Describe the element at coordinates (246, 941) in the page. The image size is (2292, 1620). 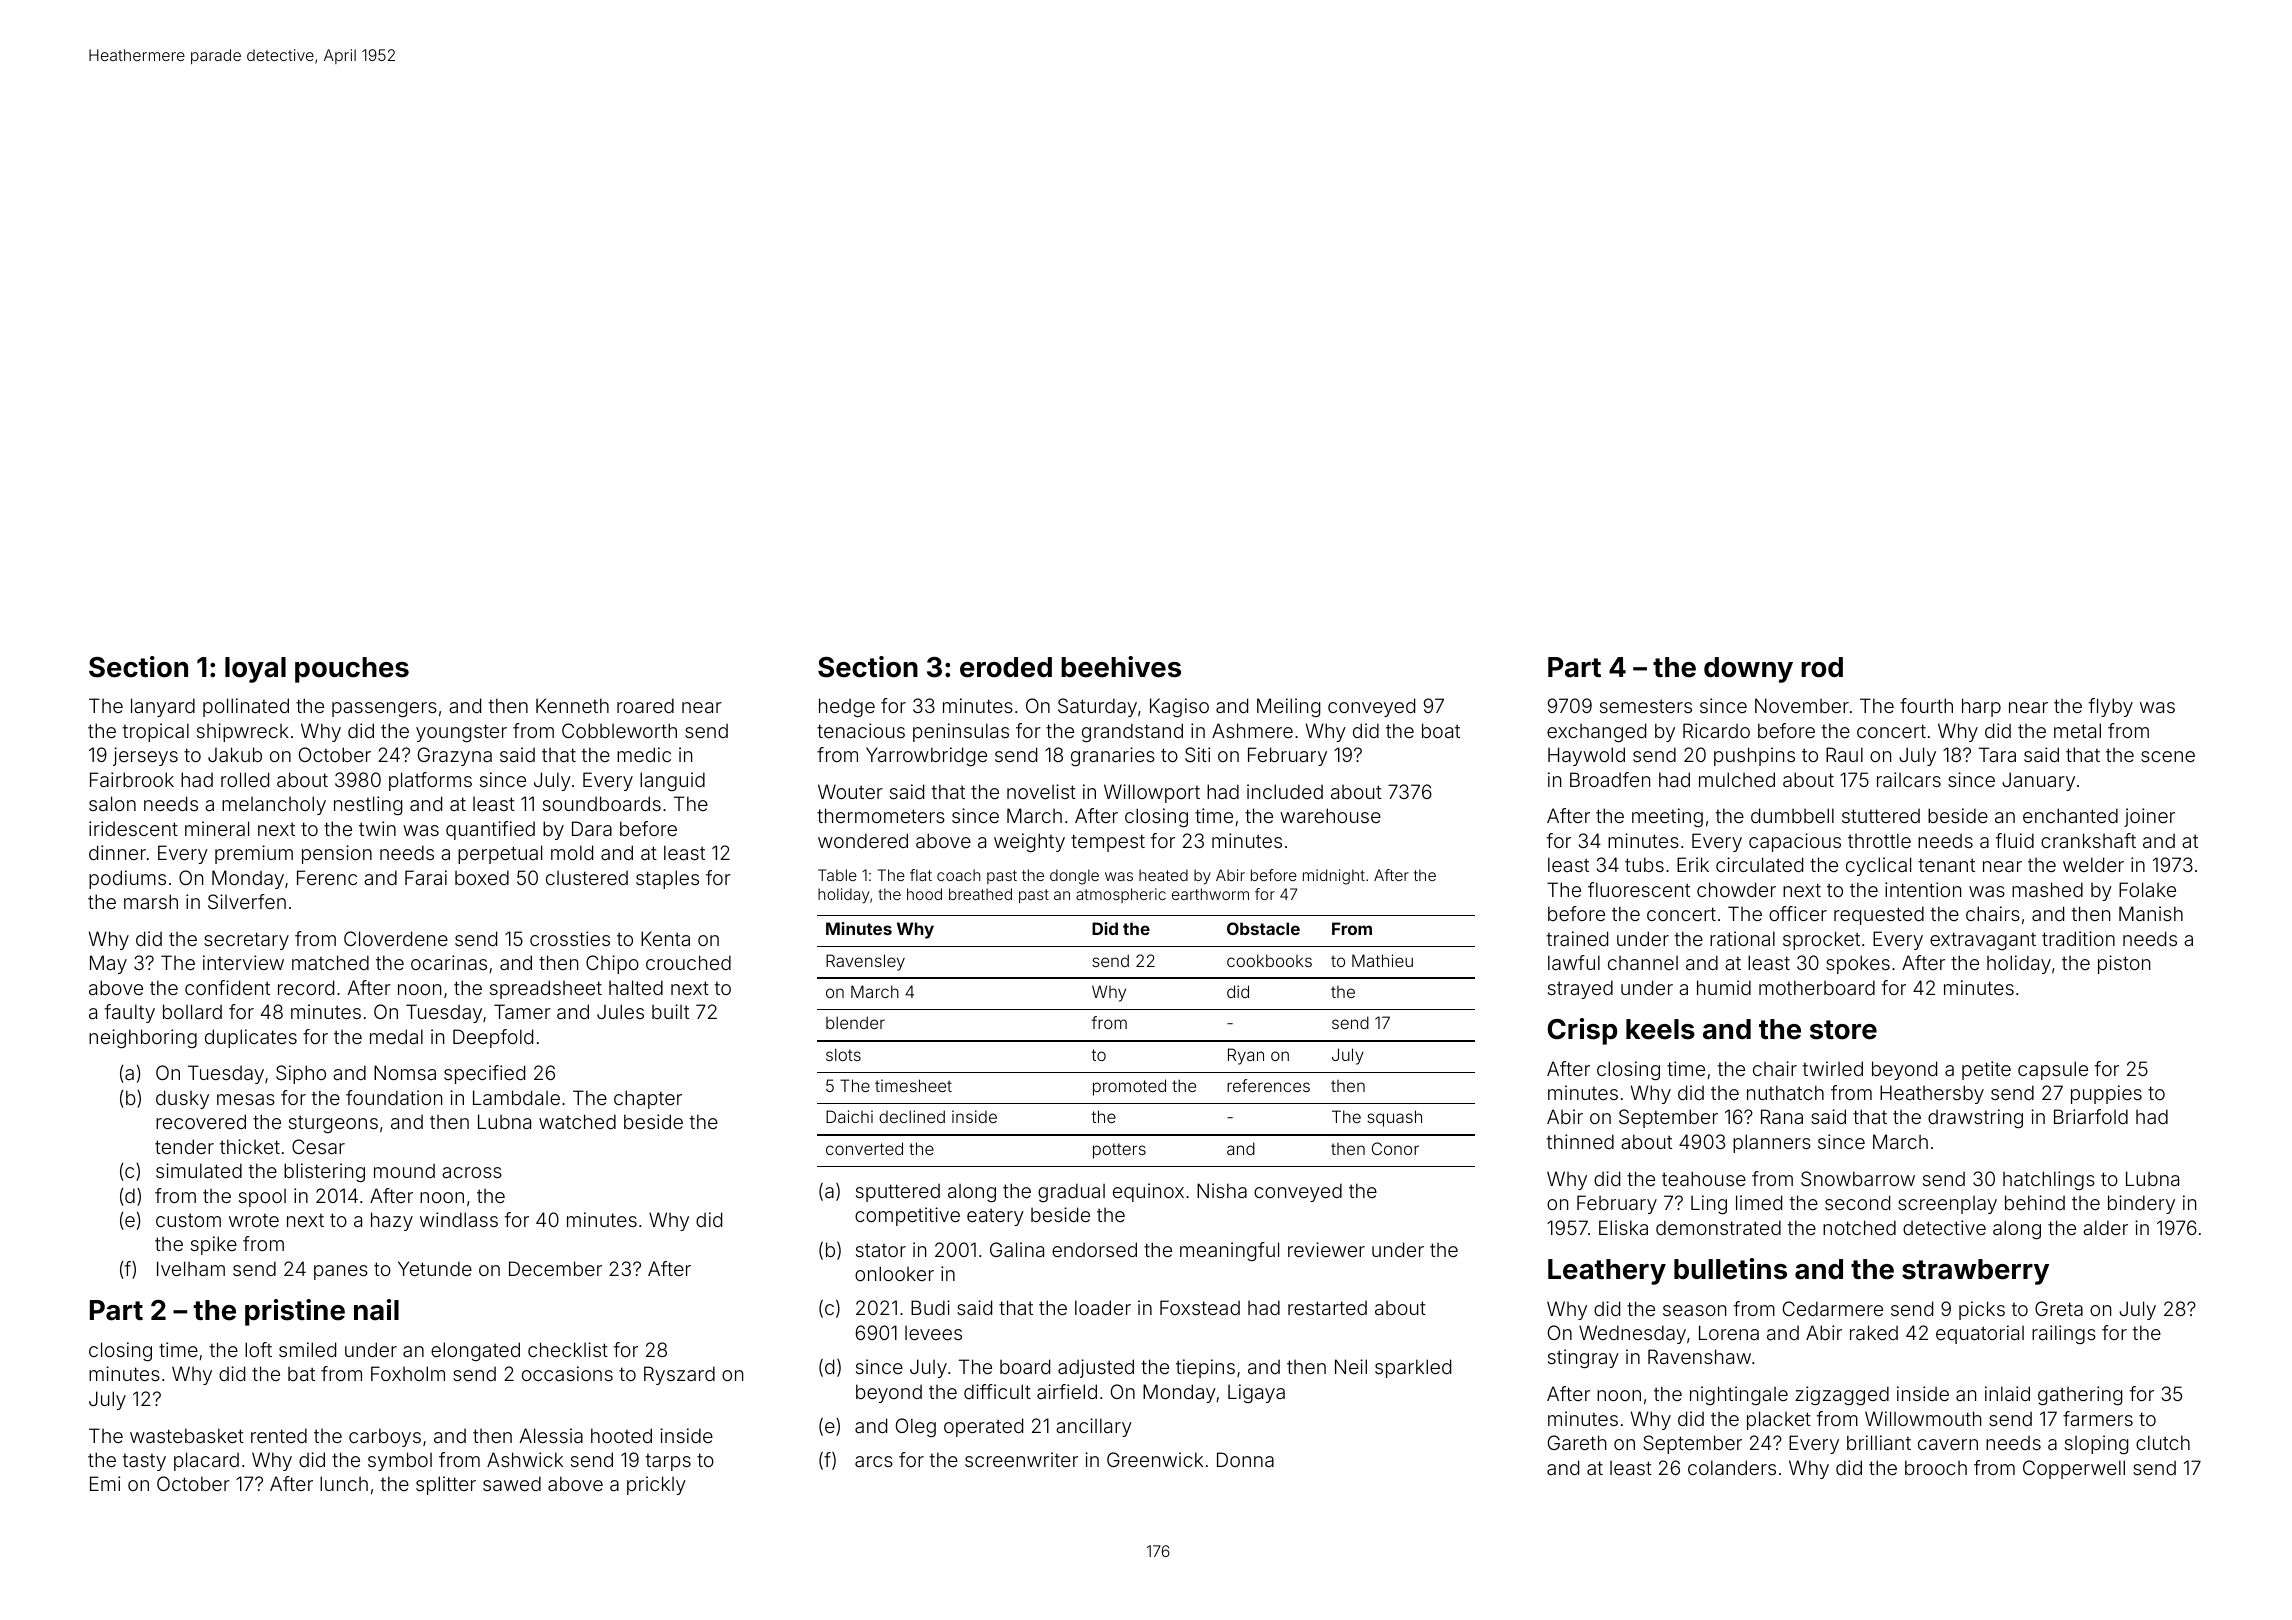
I see `secretary` at that location.
